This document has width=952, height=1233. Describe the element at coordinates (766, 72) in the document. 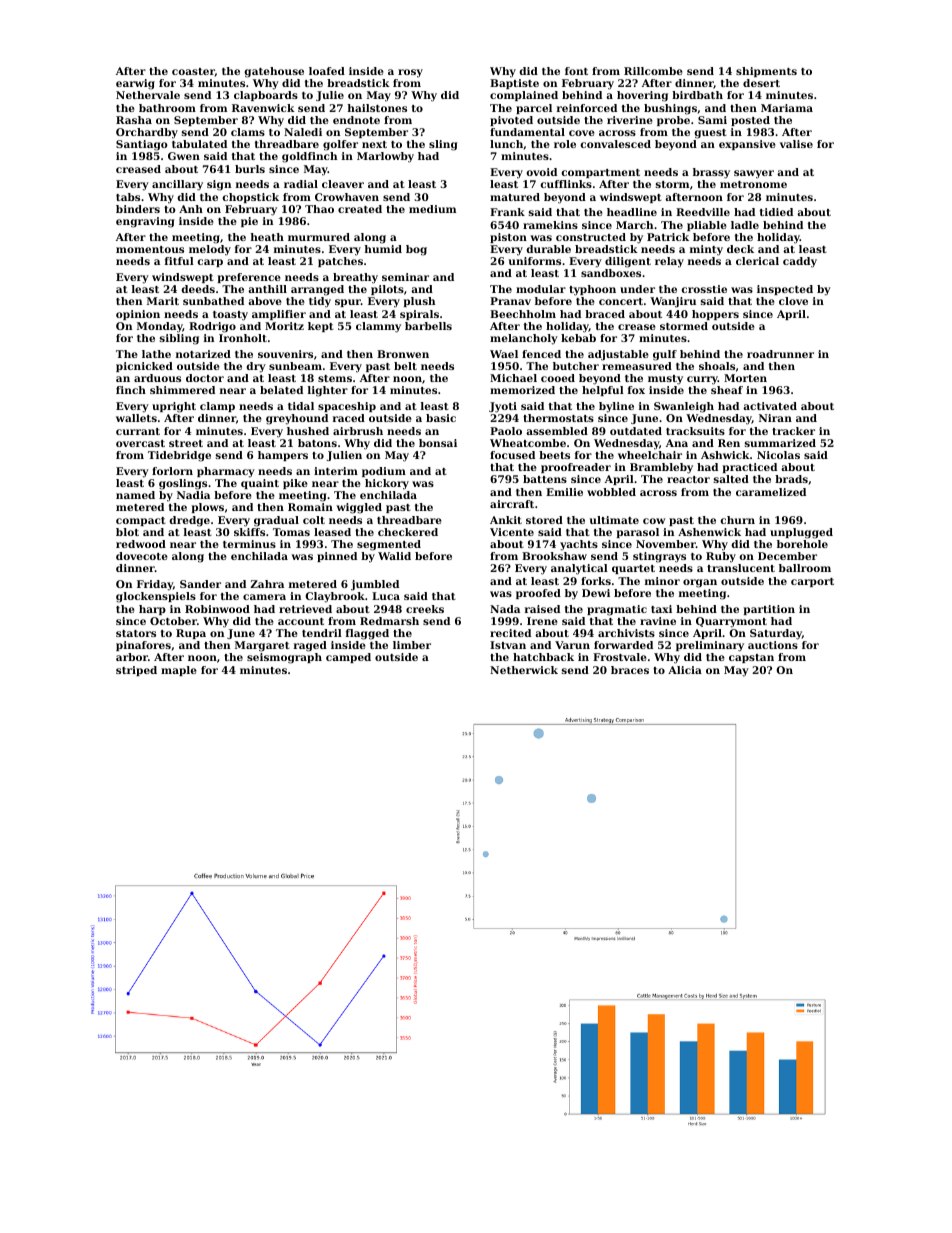

I see `shipments` at that location.
